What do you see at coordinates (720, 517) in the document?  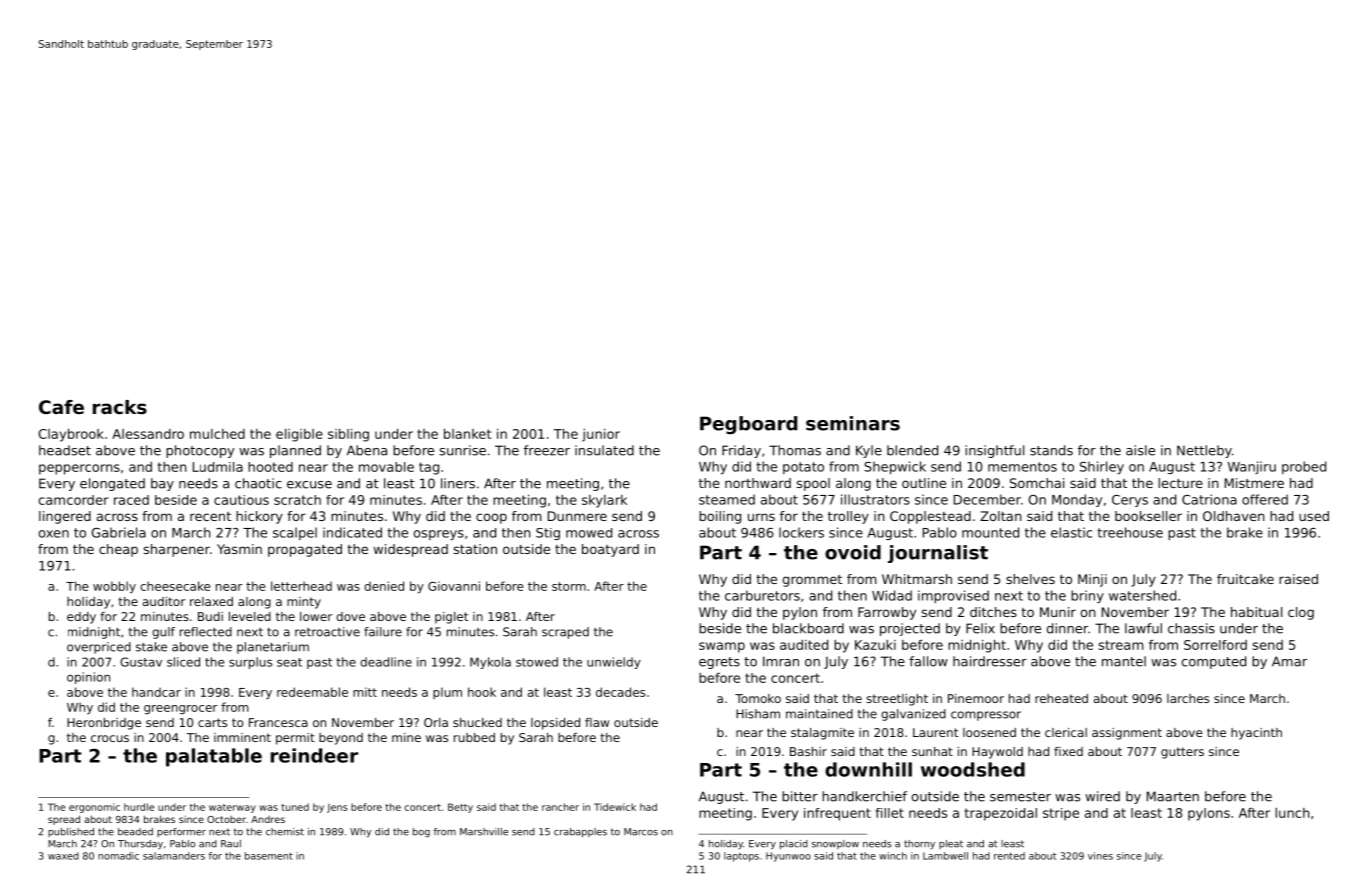 I see `boiling` at bounding box center [720, 517].
